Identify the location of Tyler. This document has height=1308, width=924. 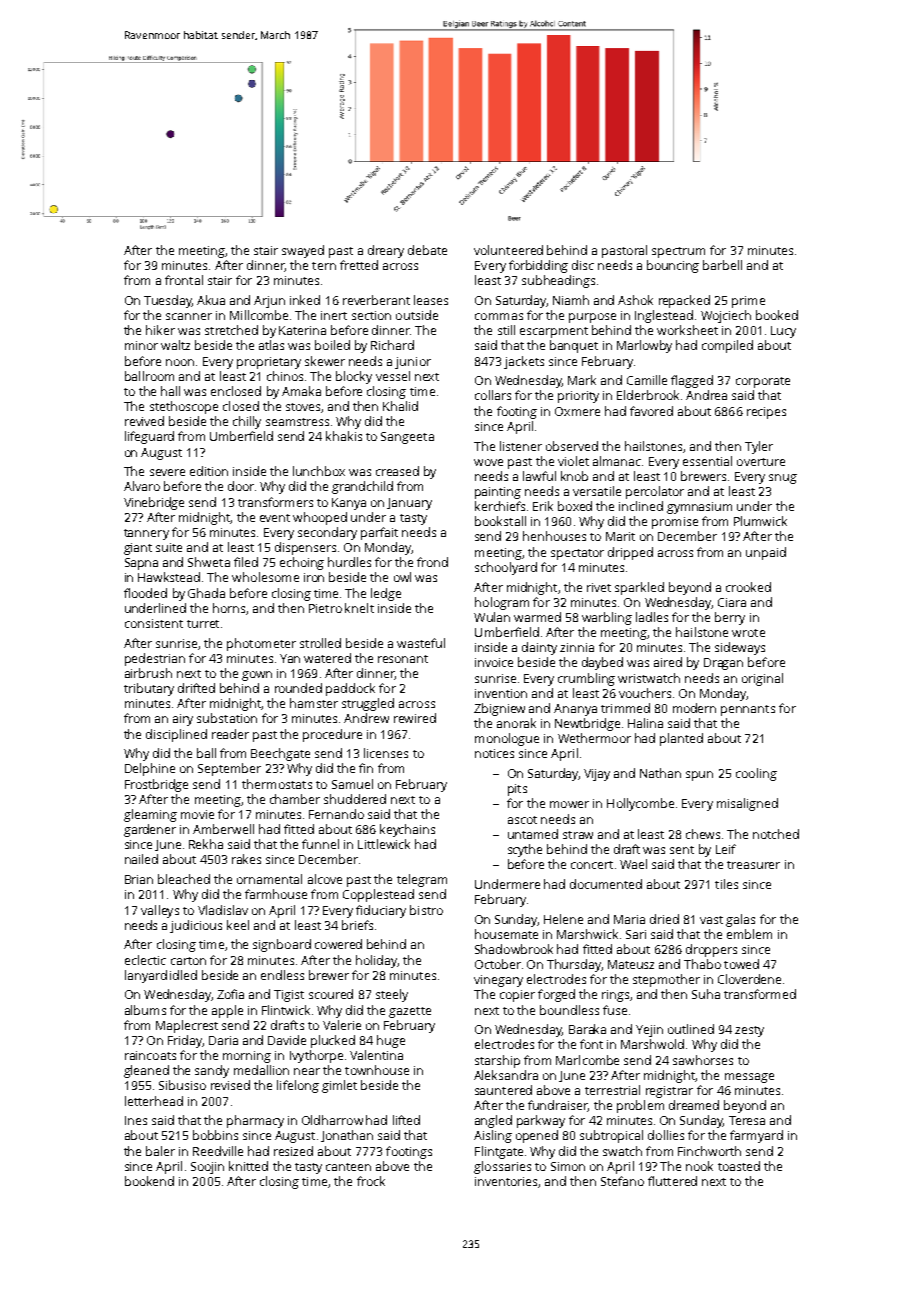
(759, 447).
